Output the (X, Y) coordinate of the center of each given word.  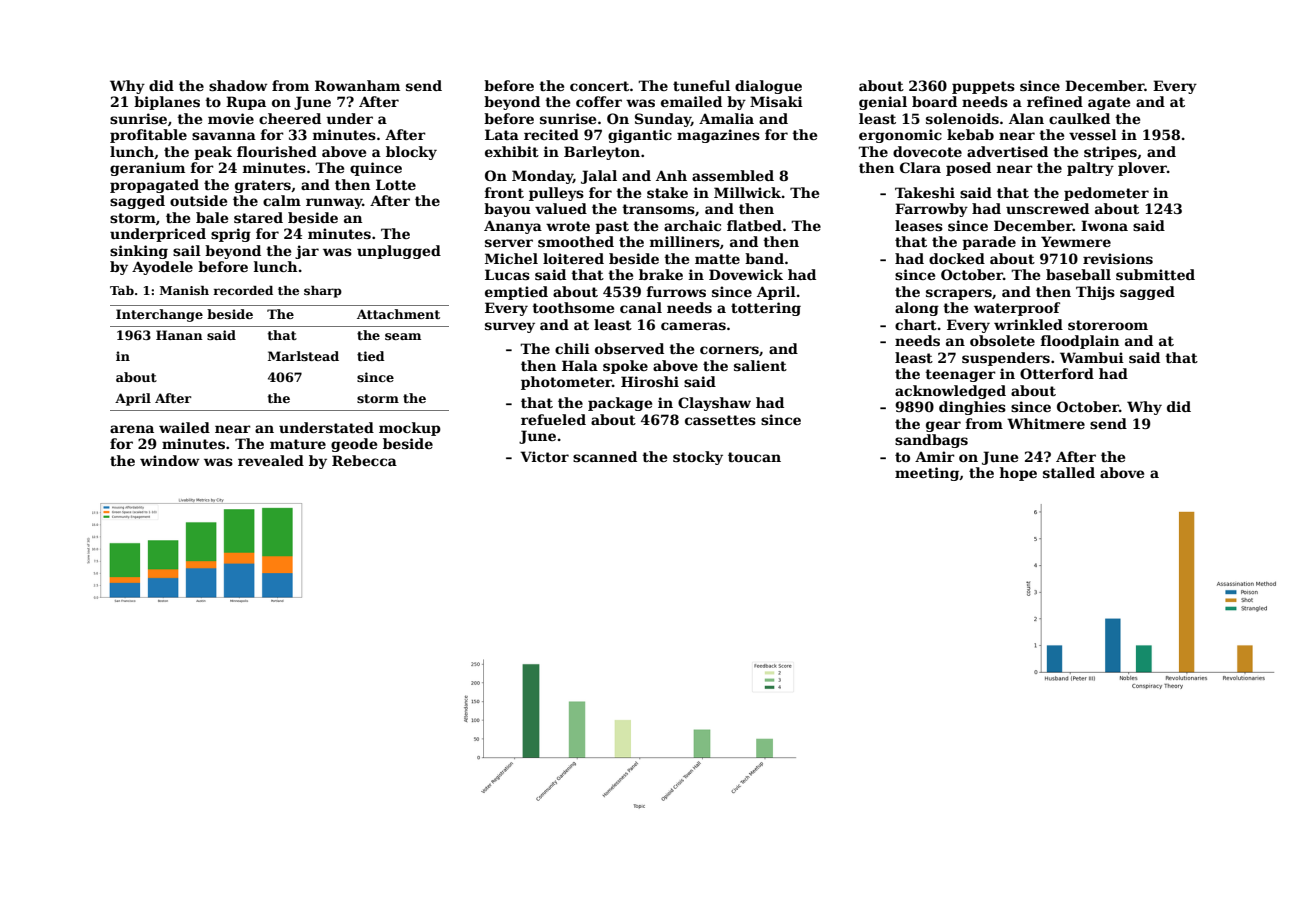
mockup (410, 429)
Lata (502, 134)
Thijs (1095, 293)
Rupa (246, 103)
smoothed (576, 241)
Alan (1026, 118)
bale (212, 217)
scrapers (959, 294)
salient (760, 365)
